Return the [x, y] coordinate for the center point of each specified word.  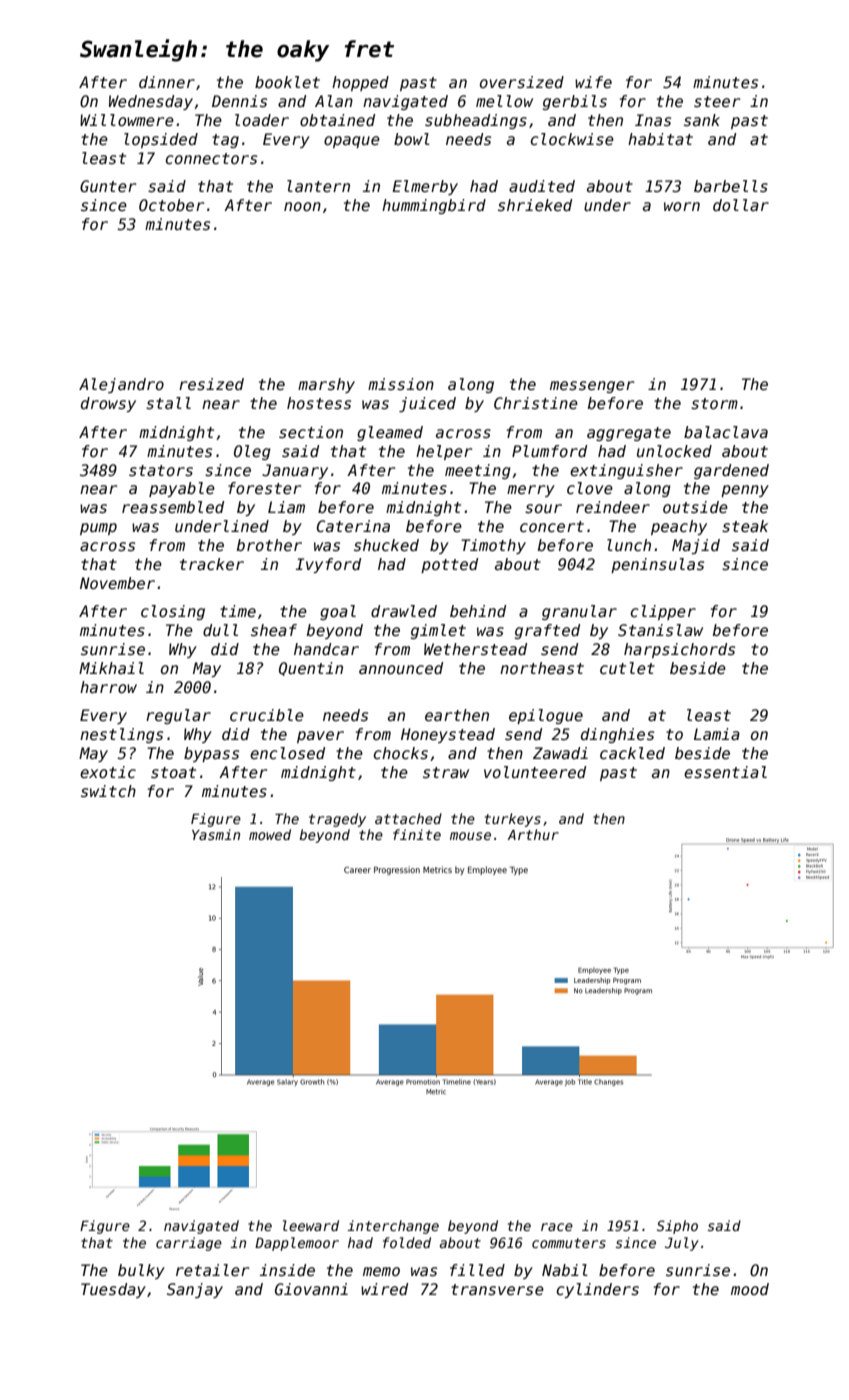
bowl [412, 139]
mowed [270, 834]
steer [717, 101]
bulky [141, 1271]
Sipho [677, 1227]
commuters [569, 1243]
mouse [470, 836]
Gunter [108, 186]
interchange [393, 1227]
